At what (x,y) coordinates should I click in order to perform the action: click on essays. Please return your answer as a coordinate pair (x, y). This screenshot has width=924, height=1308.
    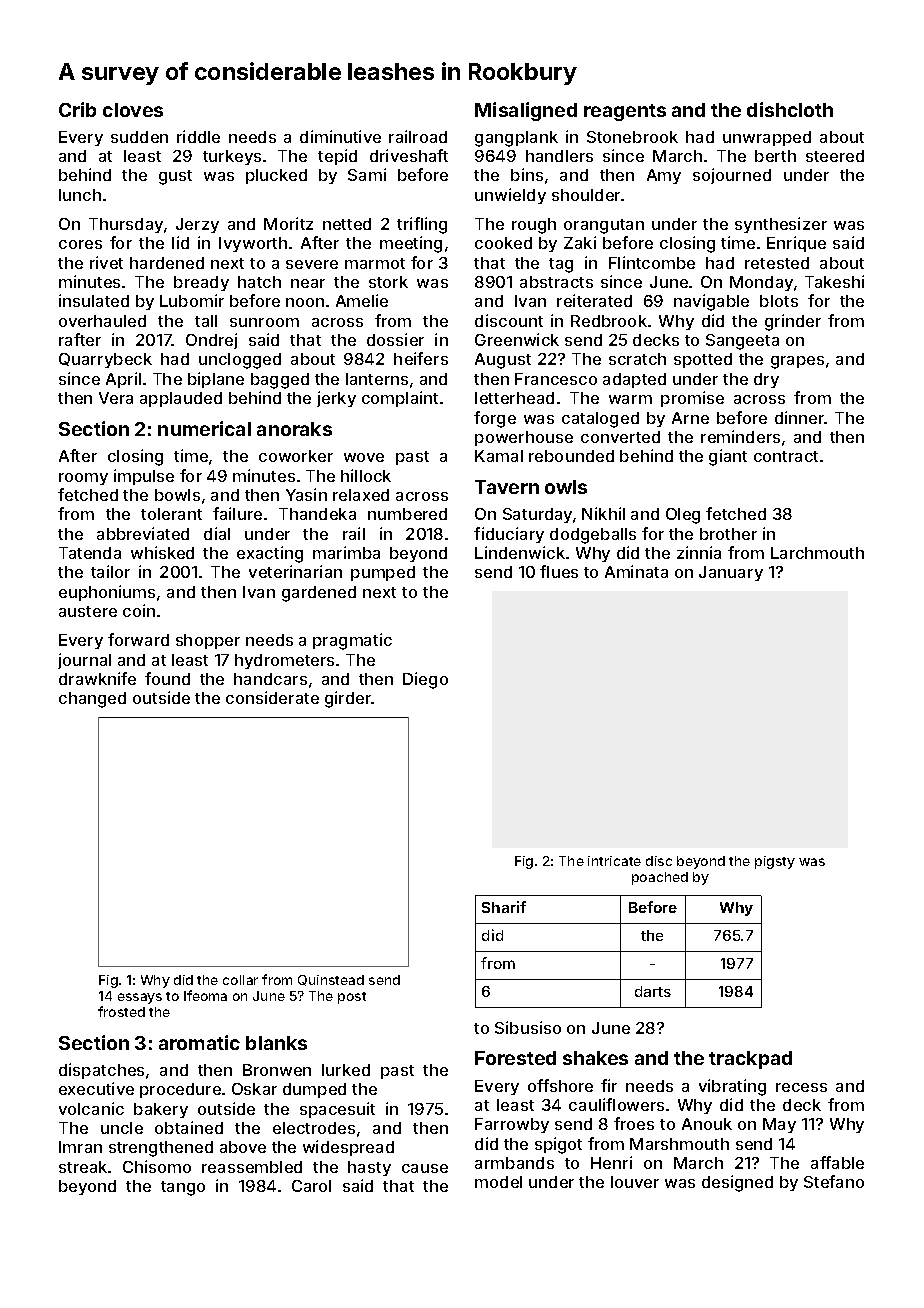
    Looking at the image, I should click on (140, 998).
